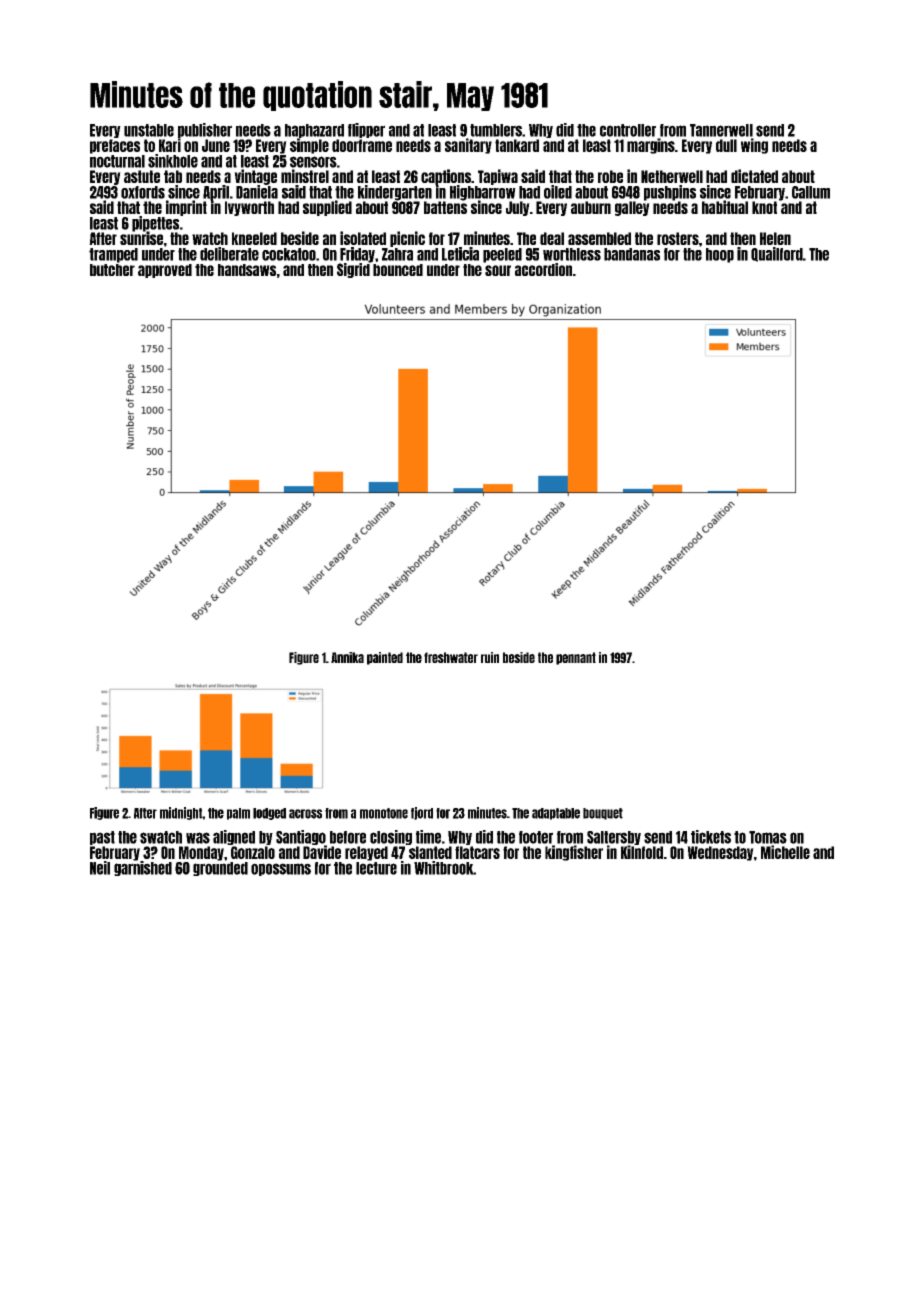 This screenshot has width=924, height=1308. What do you see at coordinates (165, 271) in the screenshot?
I see `approved` at bounding box center [165, 271].
